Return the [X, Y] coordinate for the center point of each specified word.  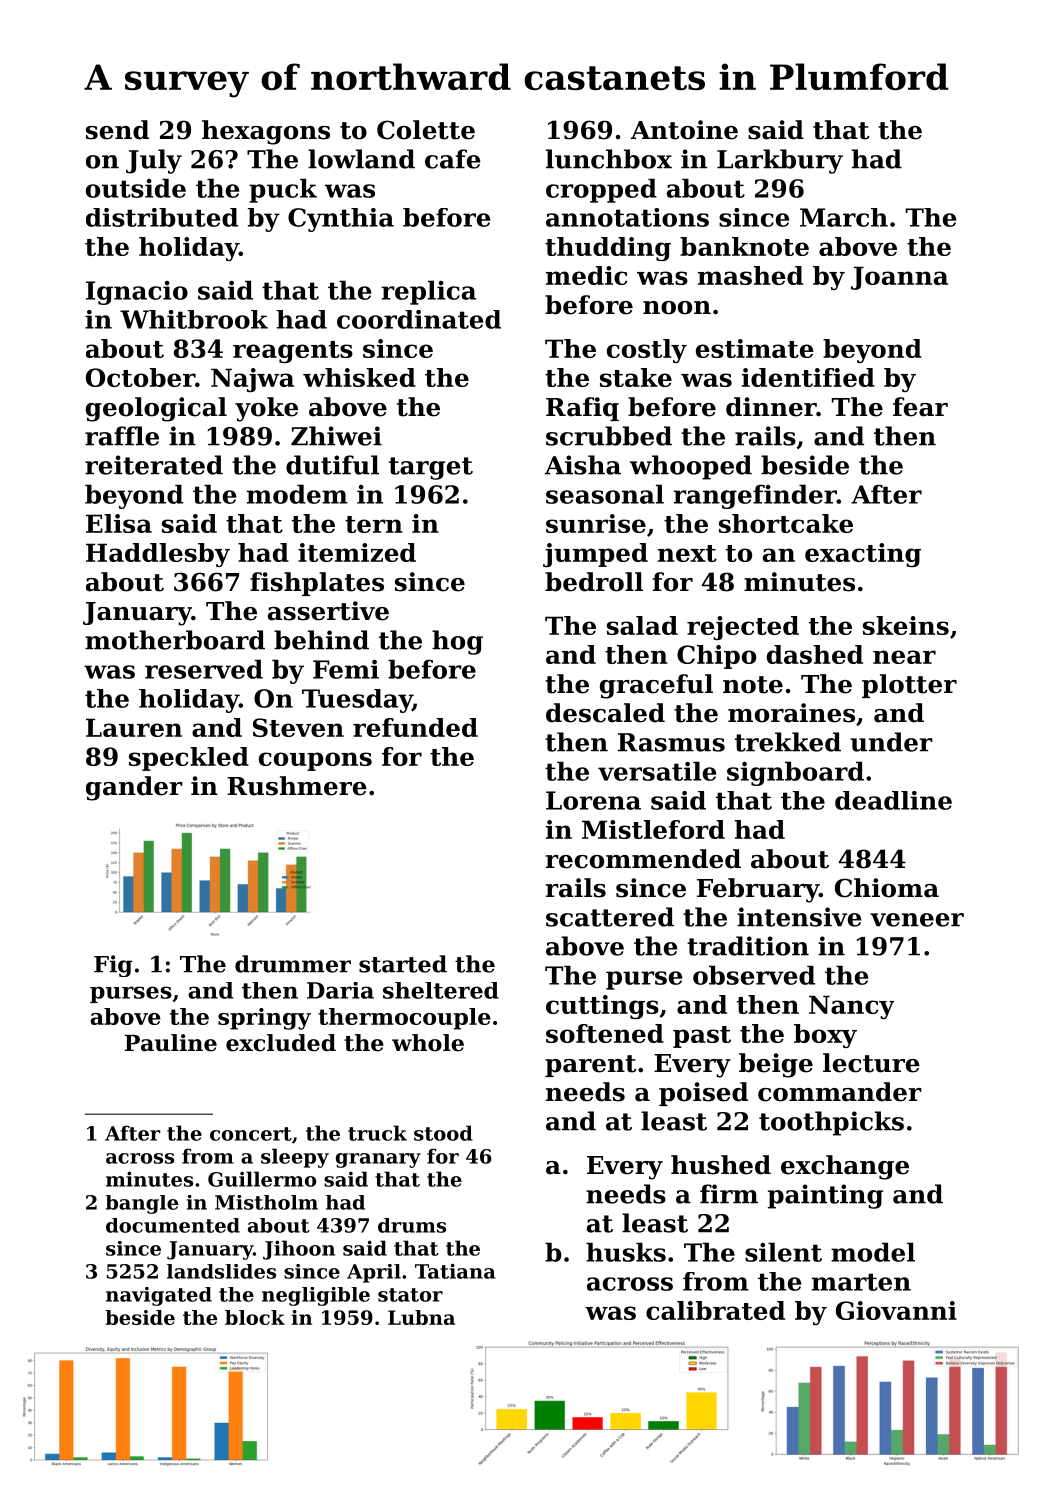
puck [283, 190]
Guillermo [262, 1179]
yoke [266, 409]
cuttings [602, 1007]
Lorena [593, 800]
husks [626, 1252]
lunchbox [609, 159]
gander [134, 788]
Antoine [684, 130]
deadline [893, 800]
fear [920, 407]
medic [586, 275]
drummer [293, 964]
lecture [871, 1063]
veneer [917, 920]
